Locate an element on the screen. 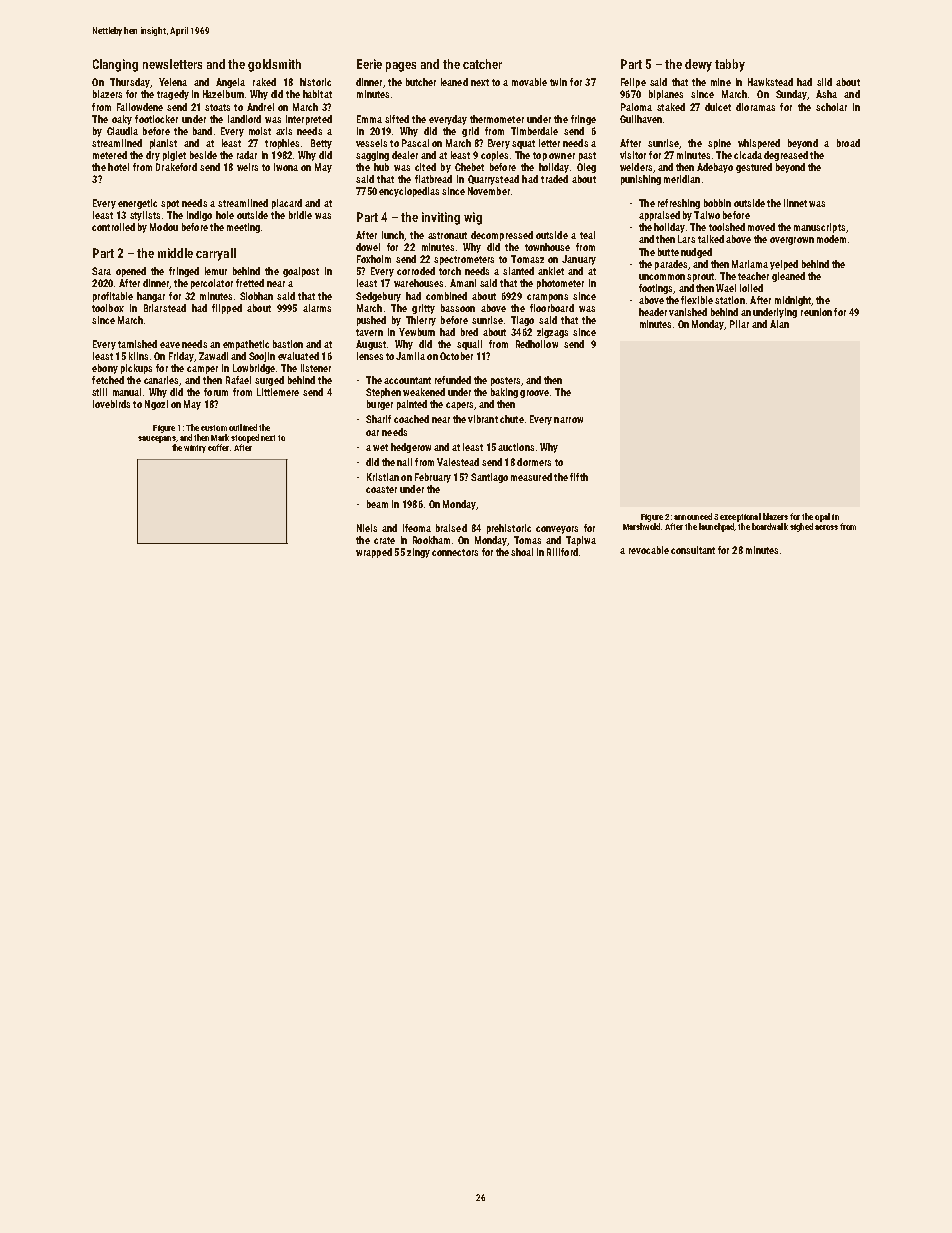 The image size is (952, 1233). reunion is located at coordinates (816, 312).
